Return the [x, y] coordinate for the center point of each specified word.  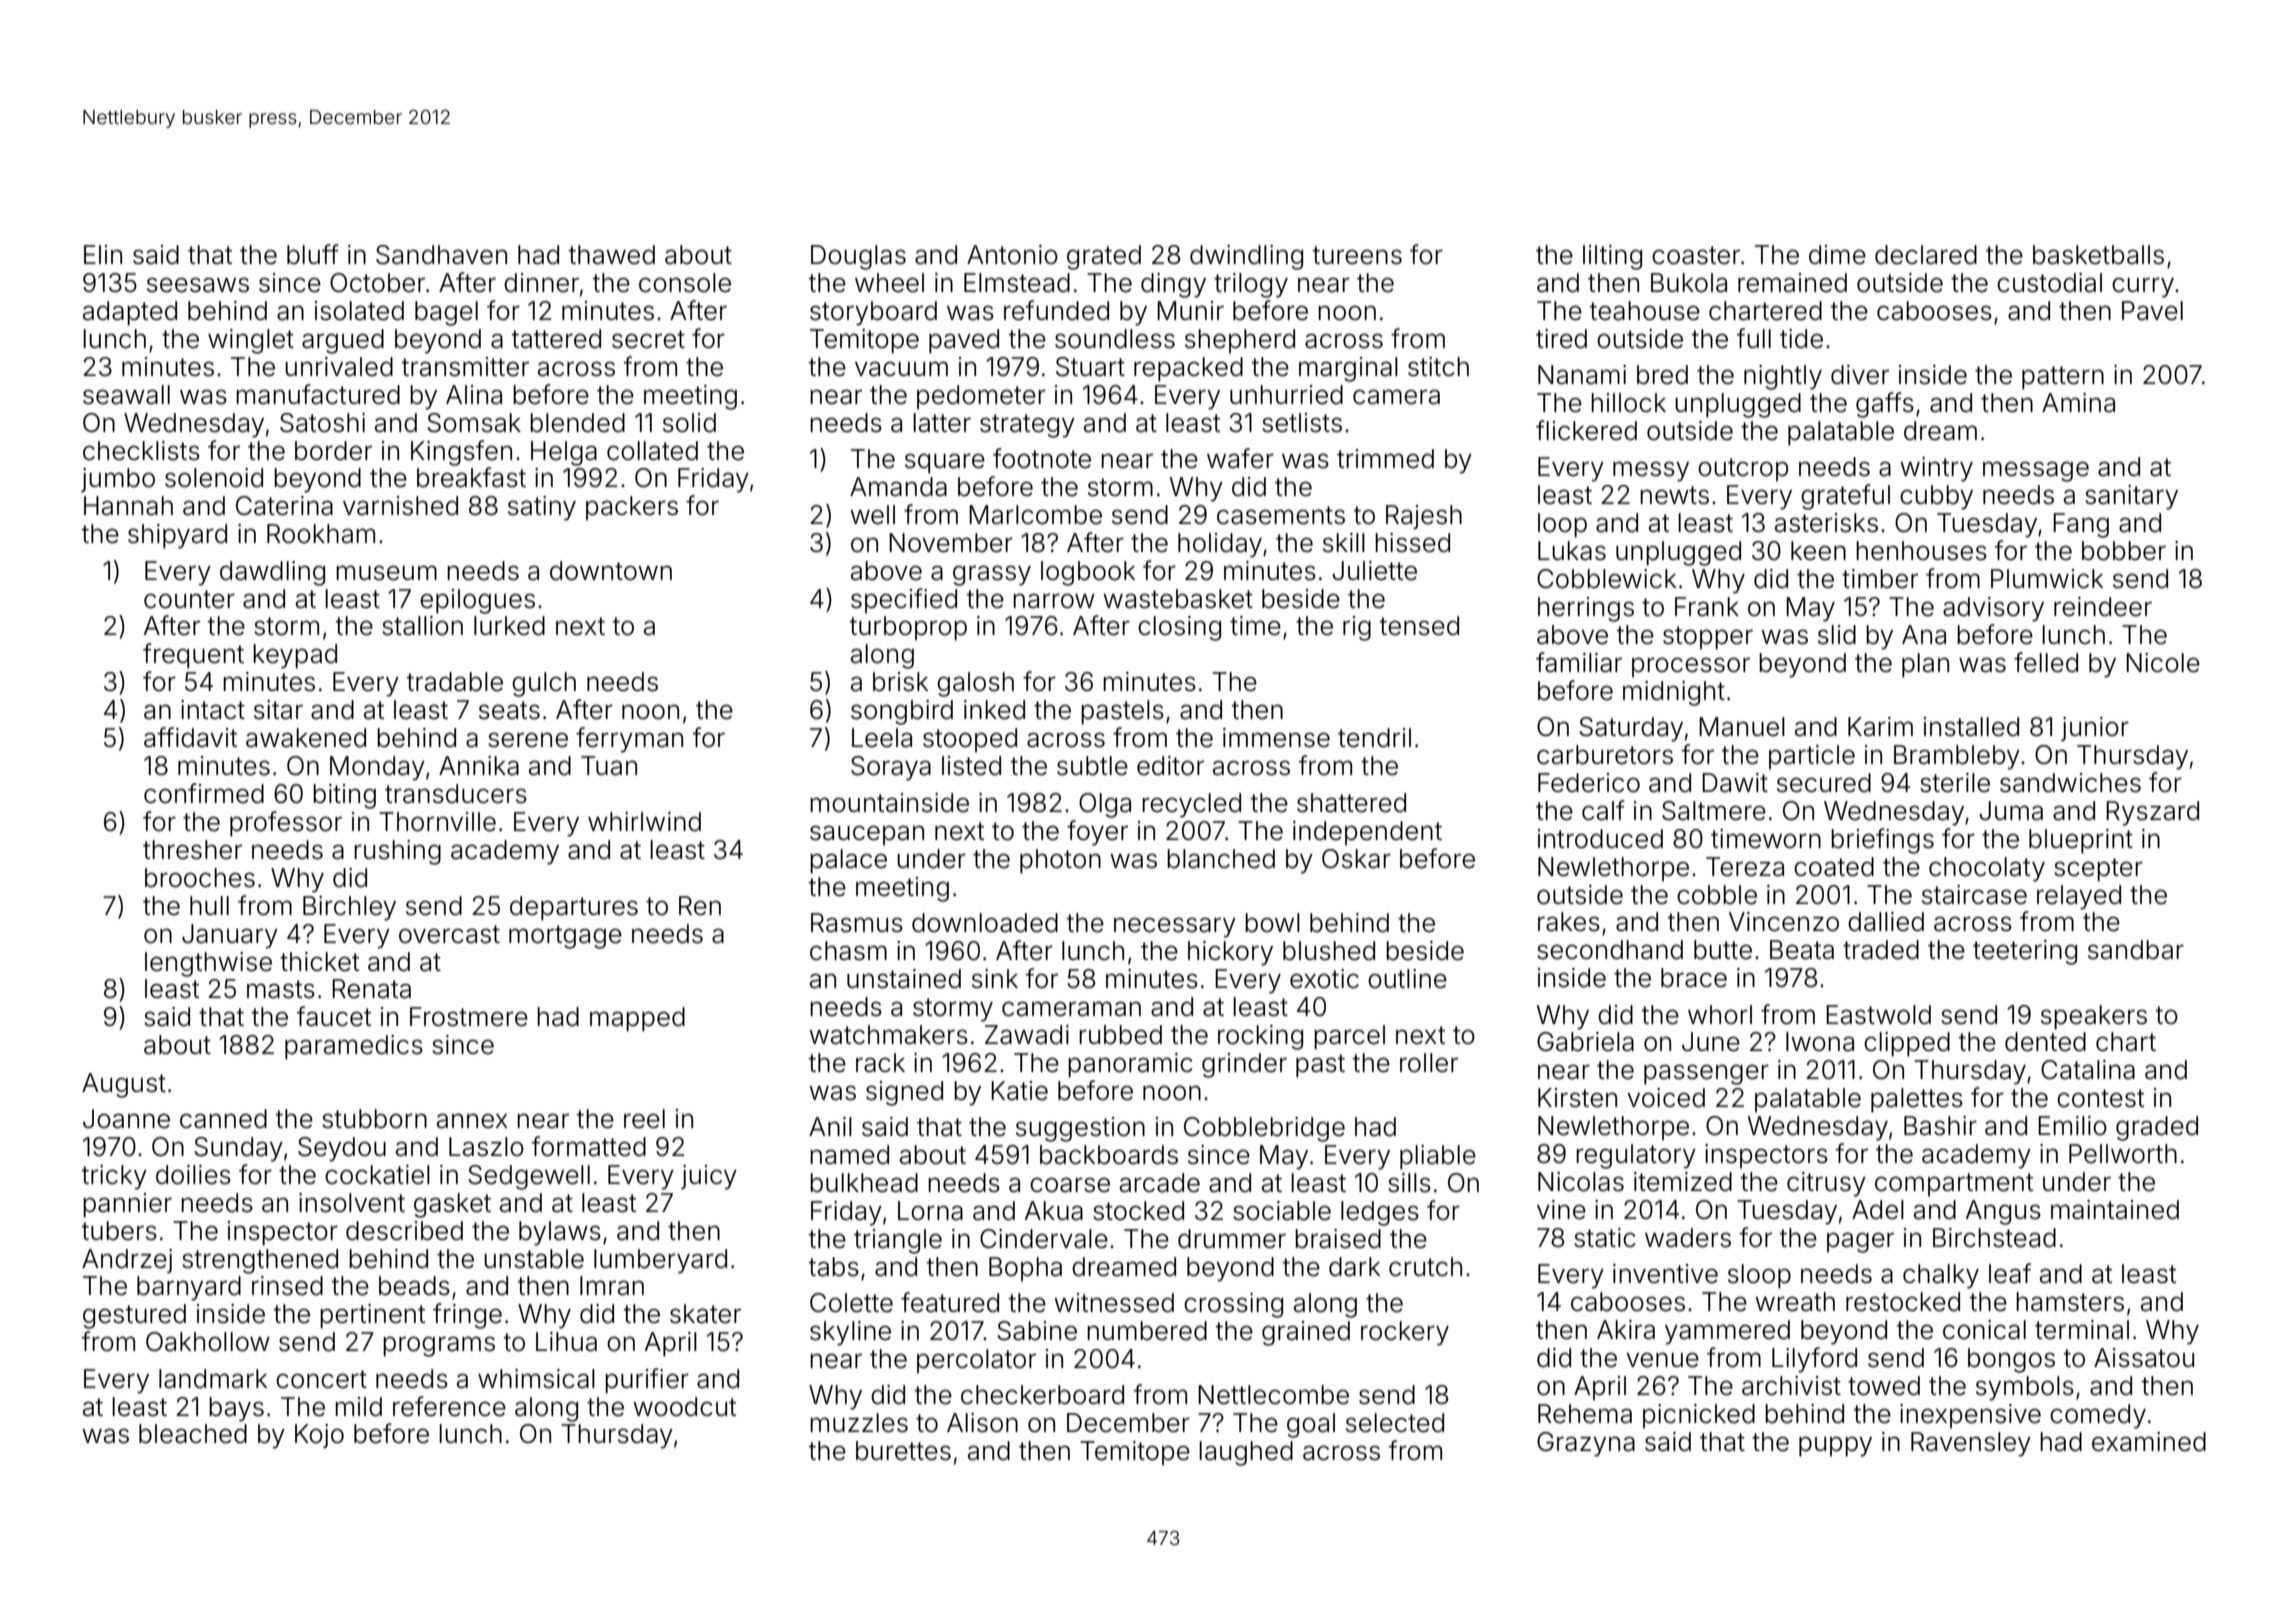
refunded [1056, 310]
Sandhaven [441, 255]
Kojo [319, 1436]
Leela [882, 738]
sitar [278, 710]
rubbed [1120, 1035]
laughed [1246, 1453]
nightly [1783, 377]
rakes [1569, 922]
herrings [1586, 609]
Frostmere [469, 1017]
